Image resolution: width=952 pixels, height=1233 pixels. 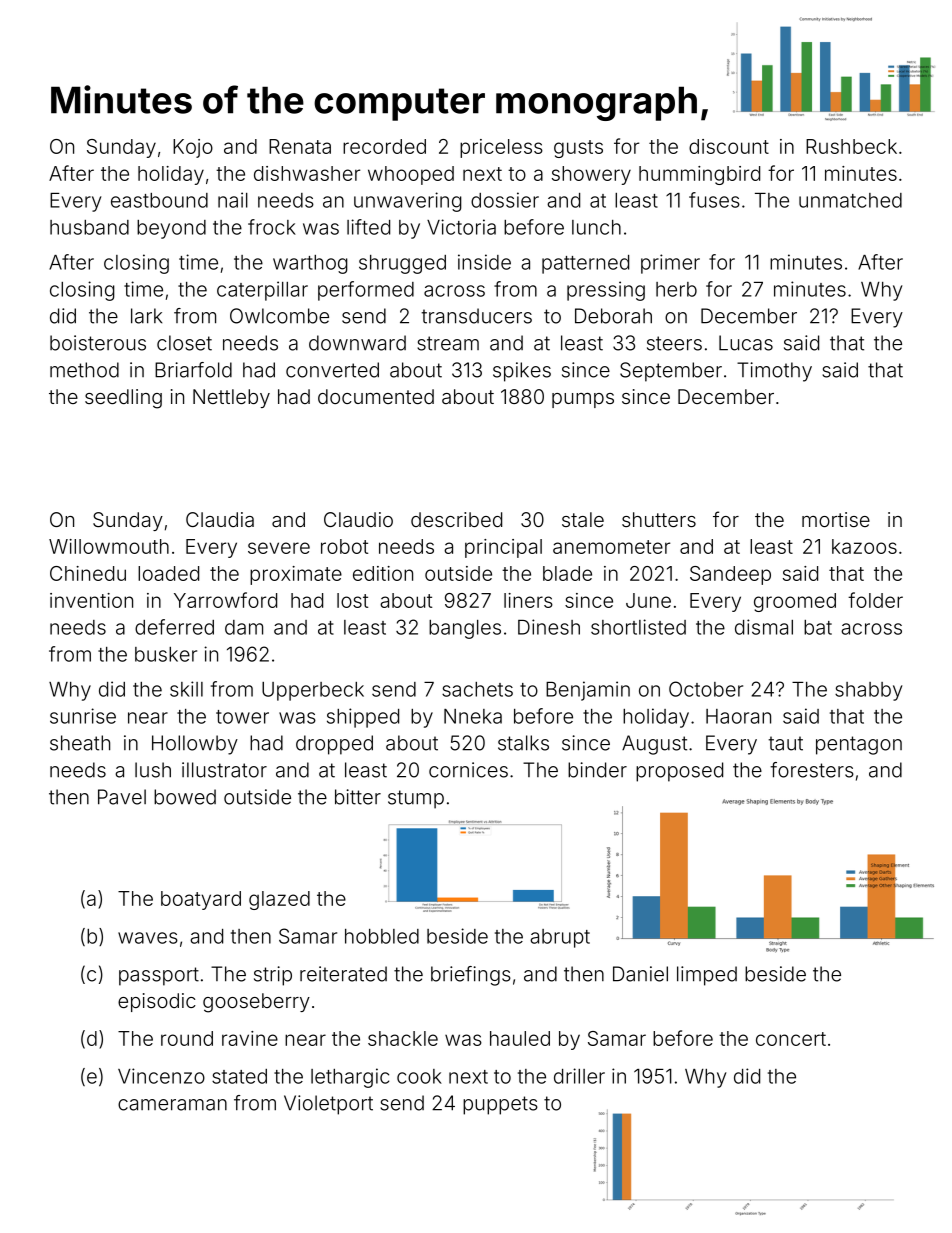 I want to click on pumps, so click(x=583, y=400).
